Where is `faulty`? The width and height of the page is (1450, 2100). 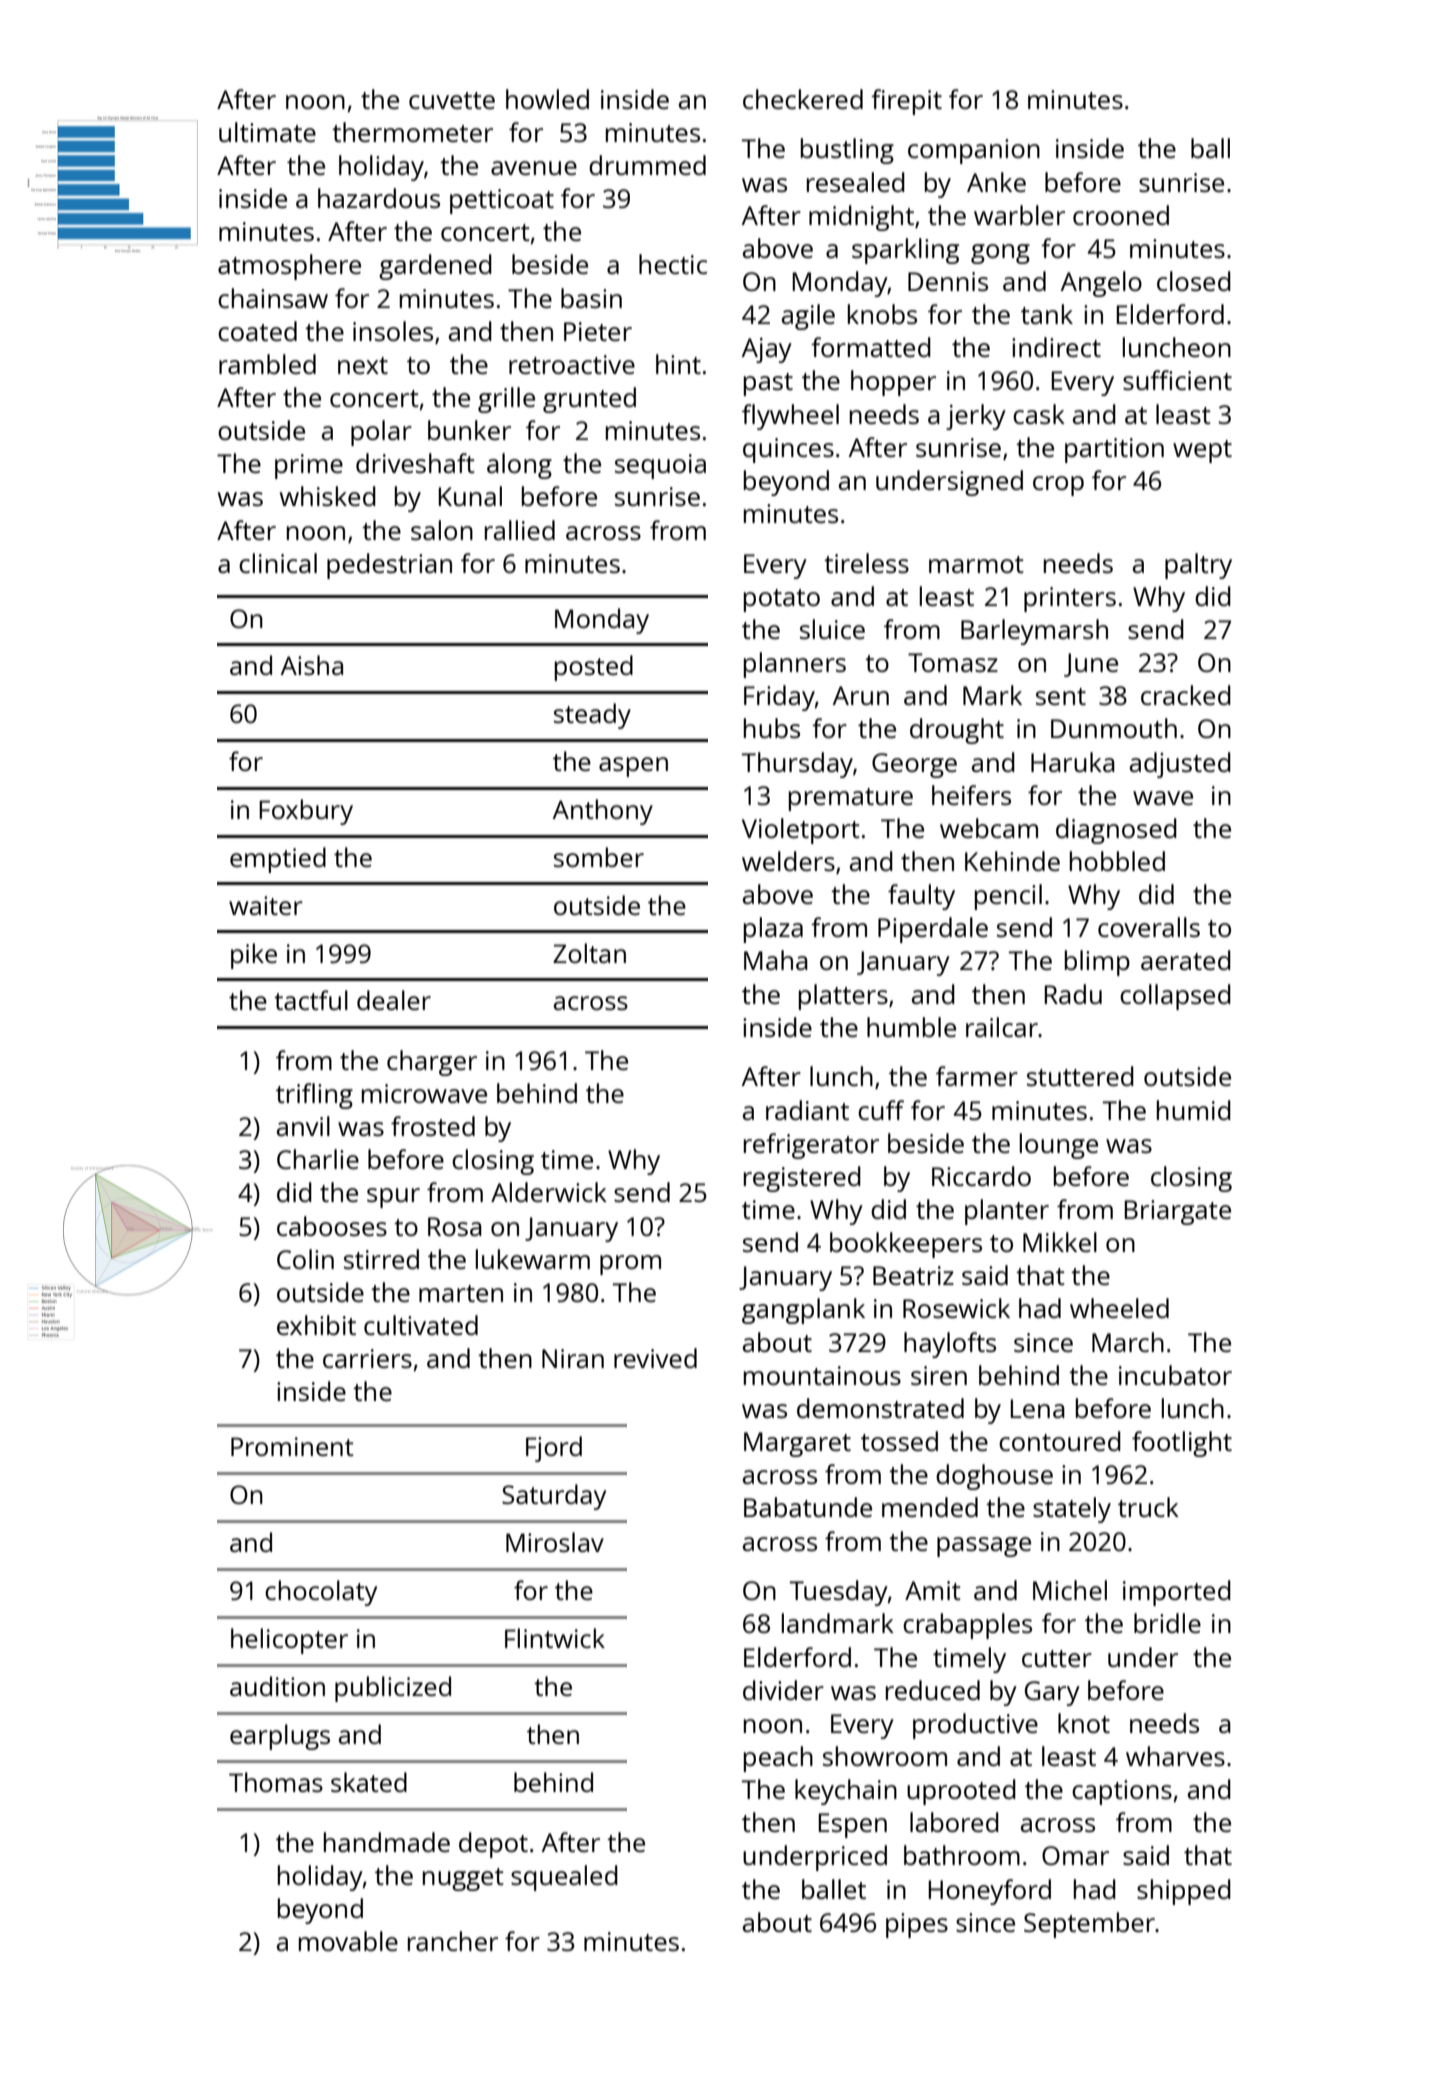
faulty is located at coordinates (921, 897).
